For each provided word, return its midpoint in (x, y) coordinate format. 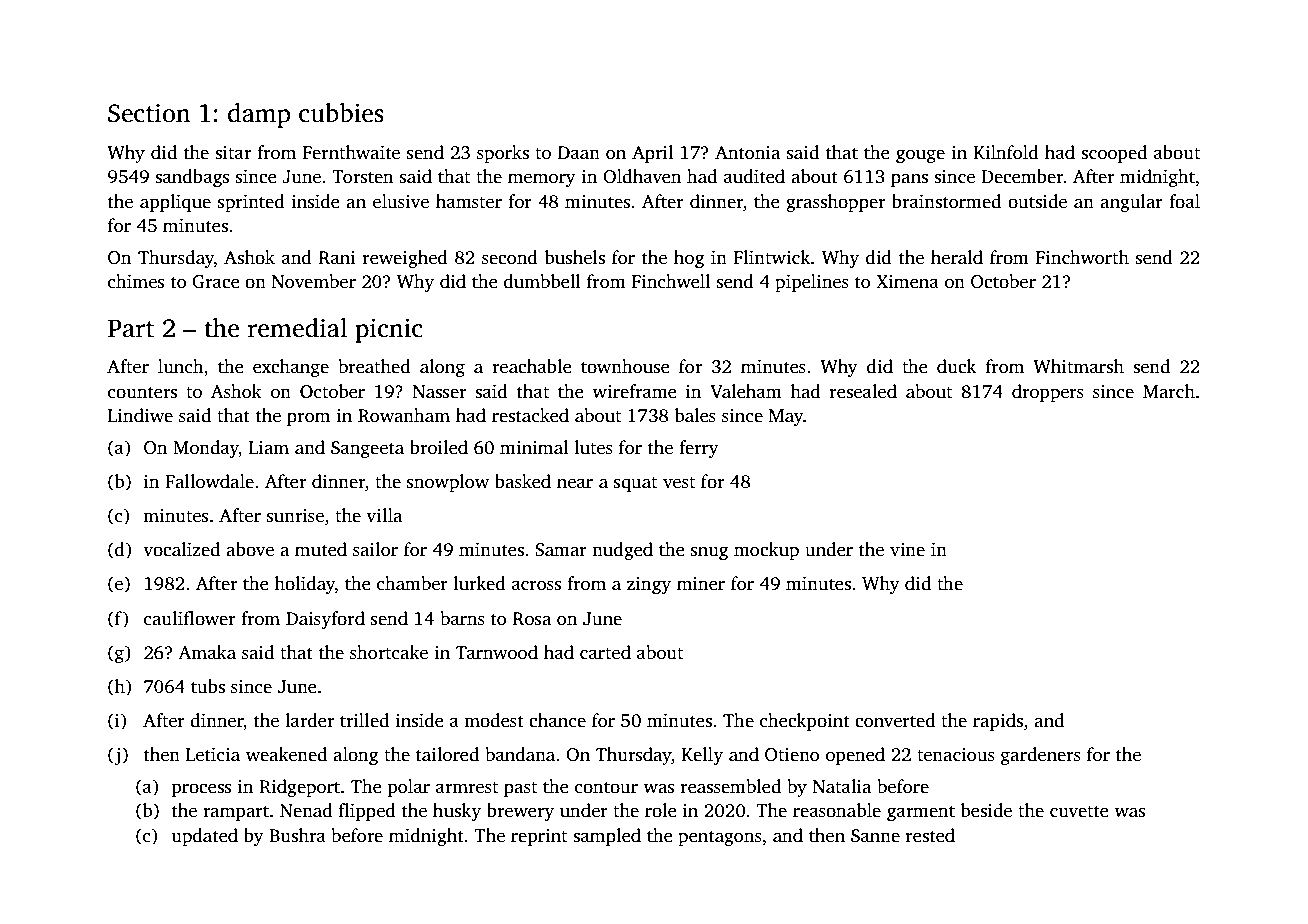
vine (907, 549)
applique (175, 203)
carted (605, 652)
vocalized (181, 549)
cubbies (341, 113)
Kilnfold (1006, 152)
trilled (364, 720)
